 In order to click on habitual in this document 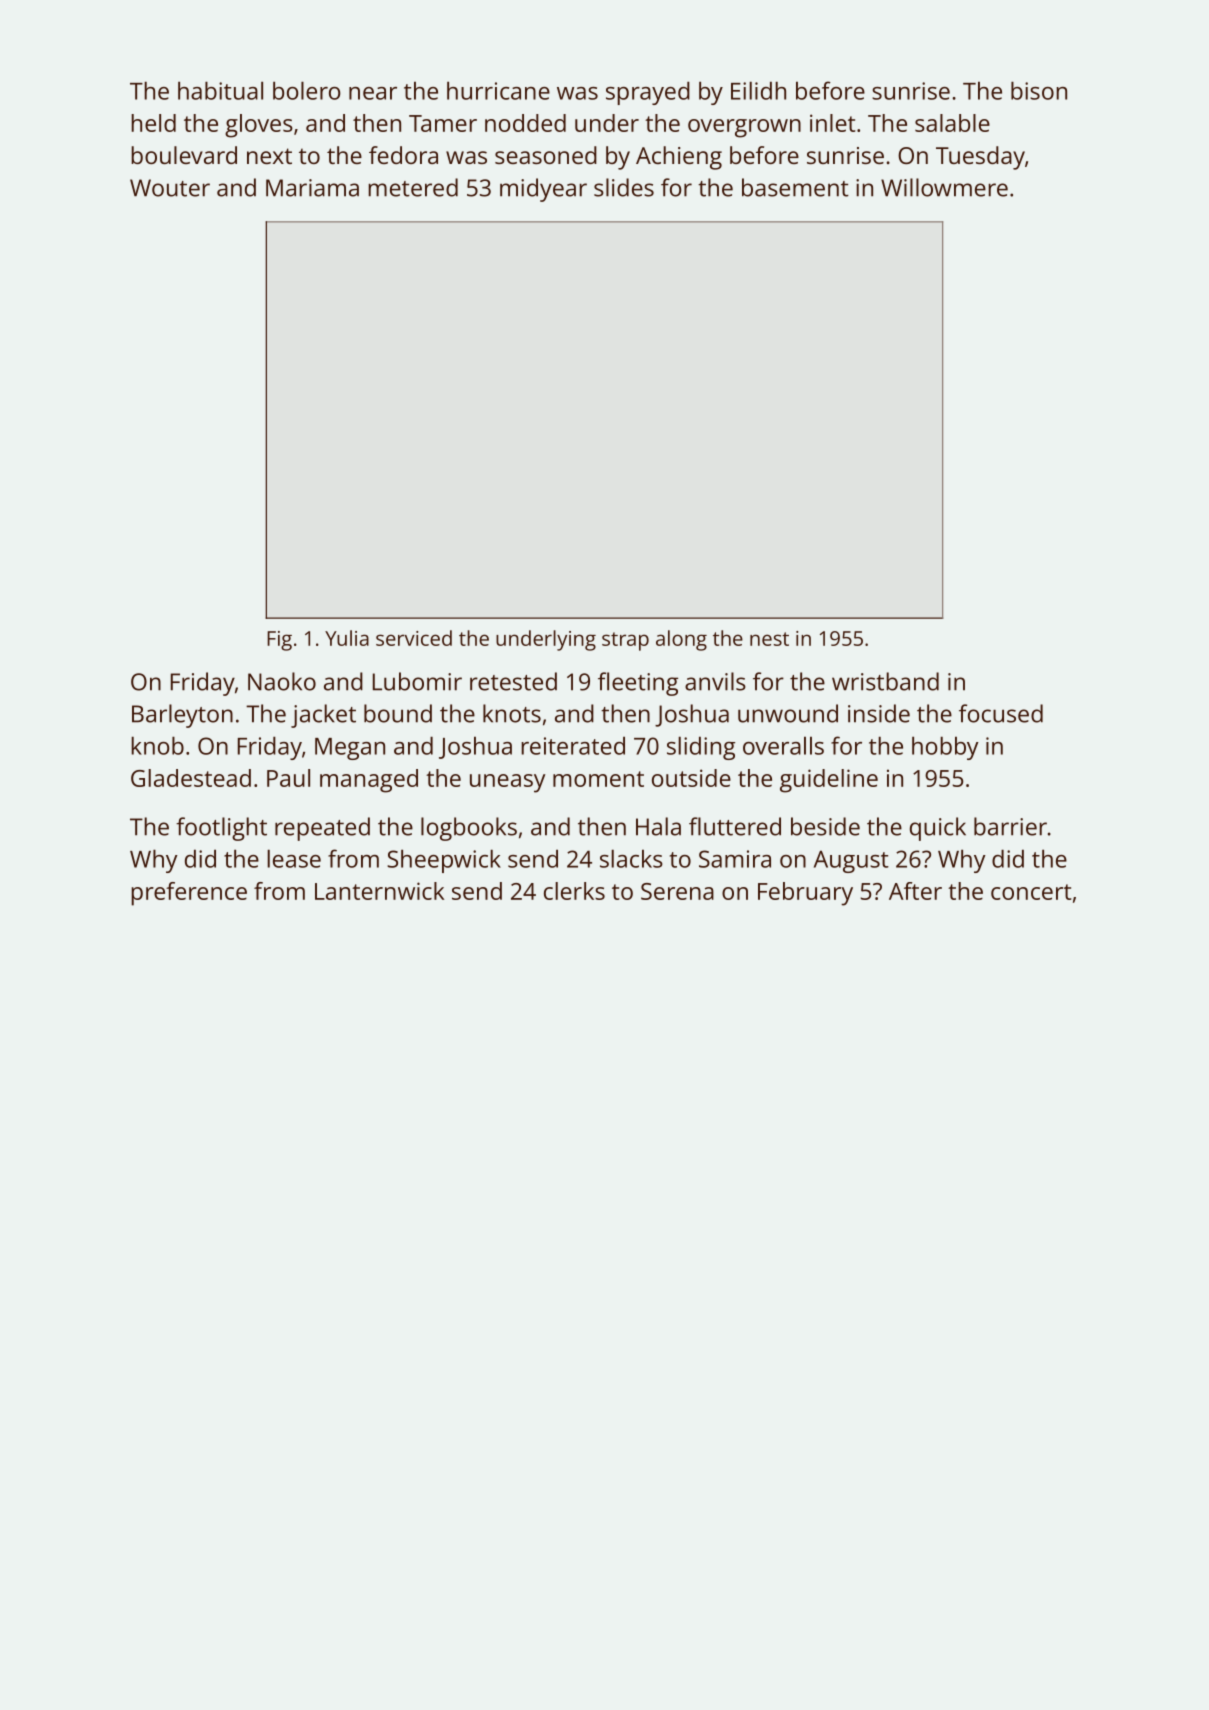, I will do `click(220, 90)`.
